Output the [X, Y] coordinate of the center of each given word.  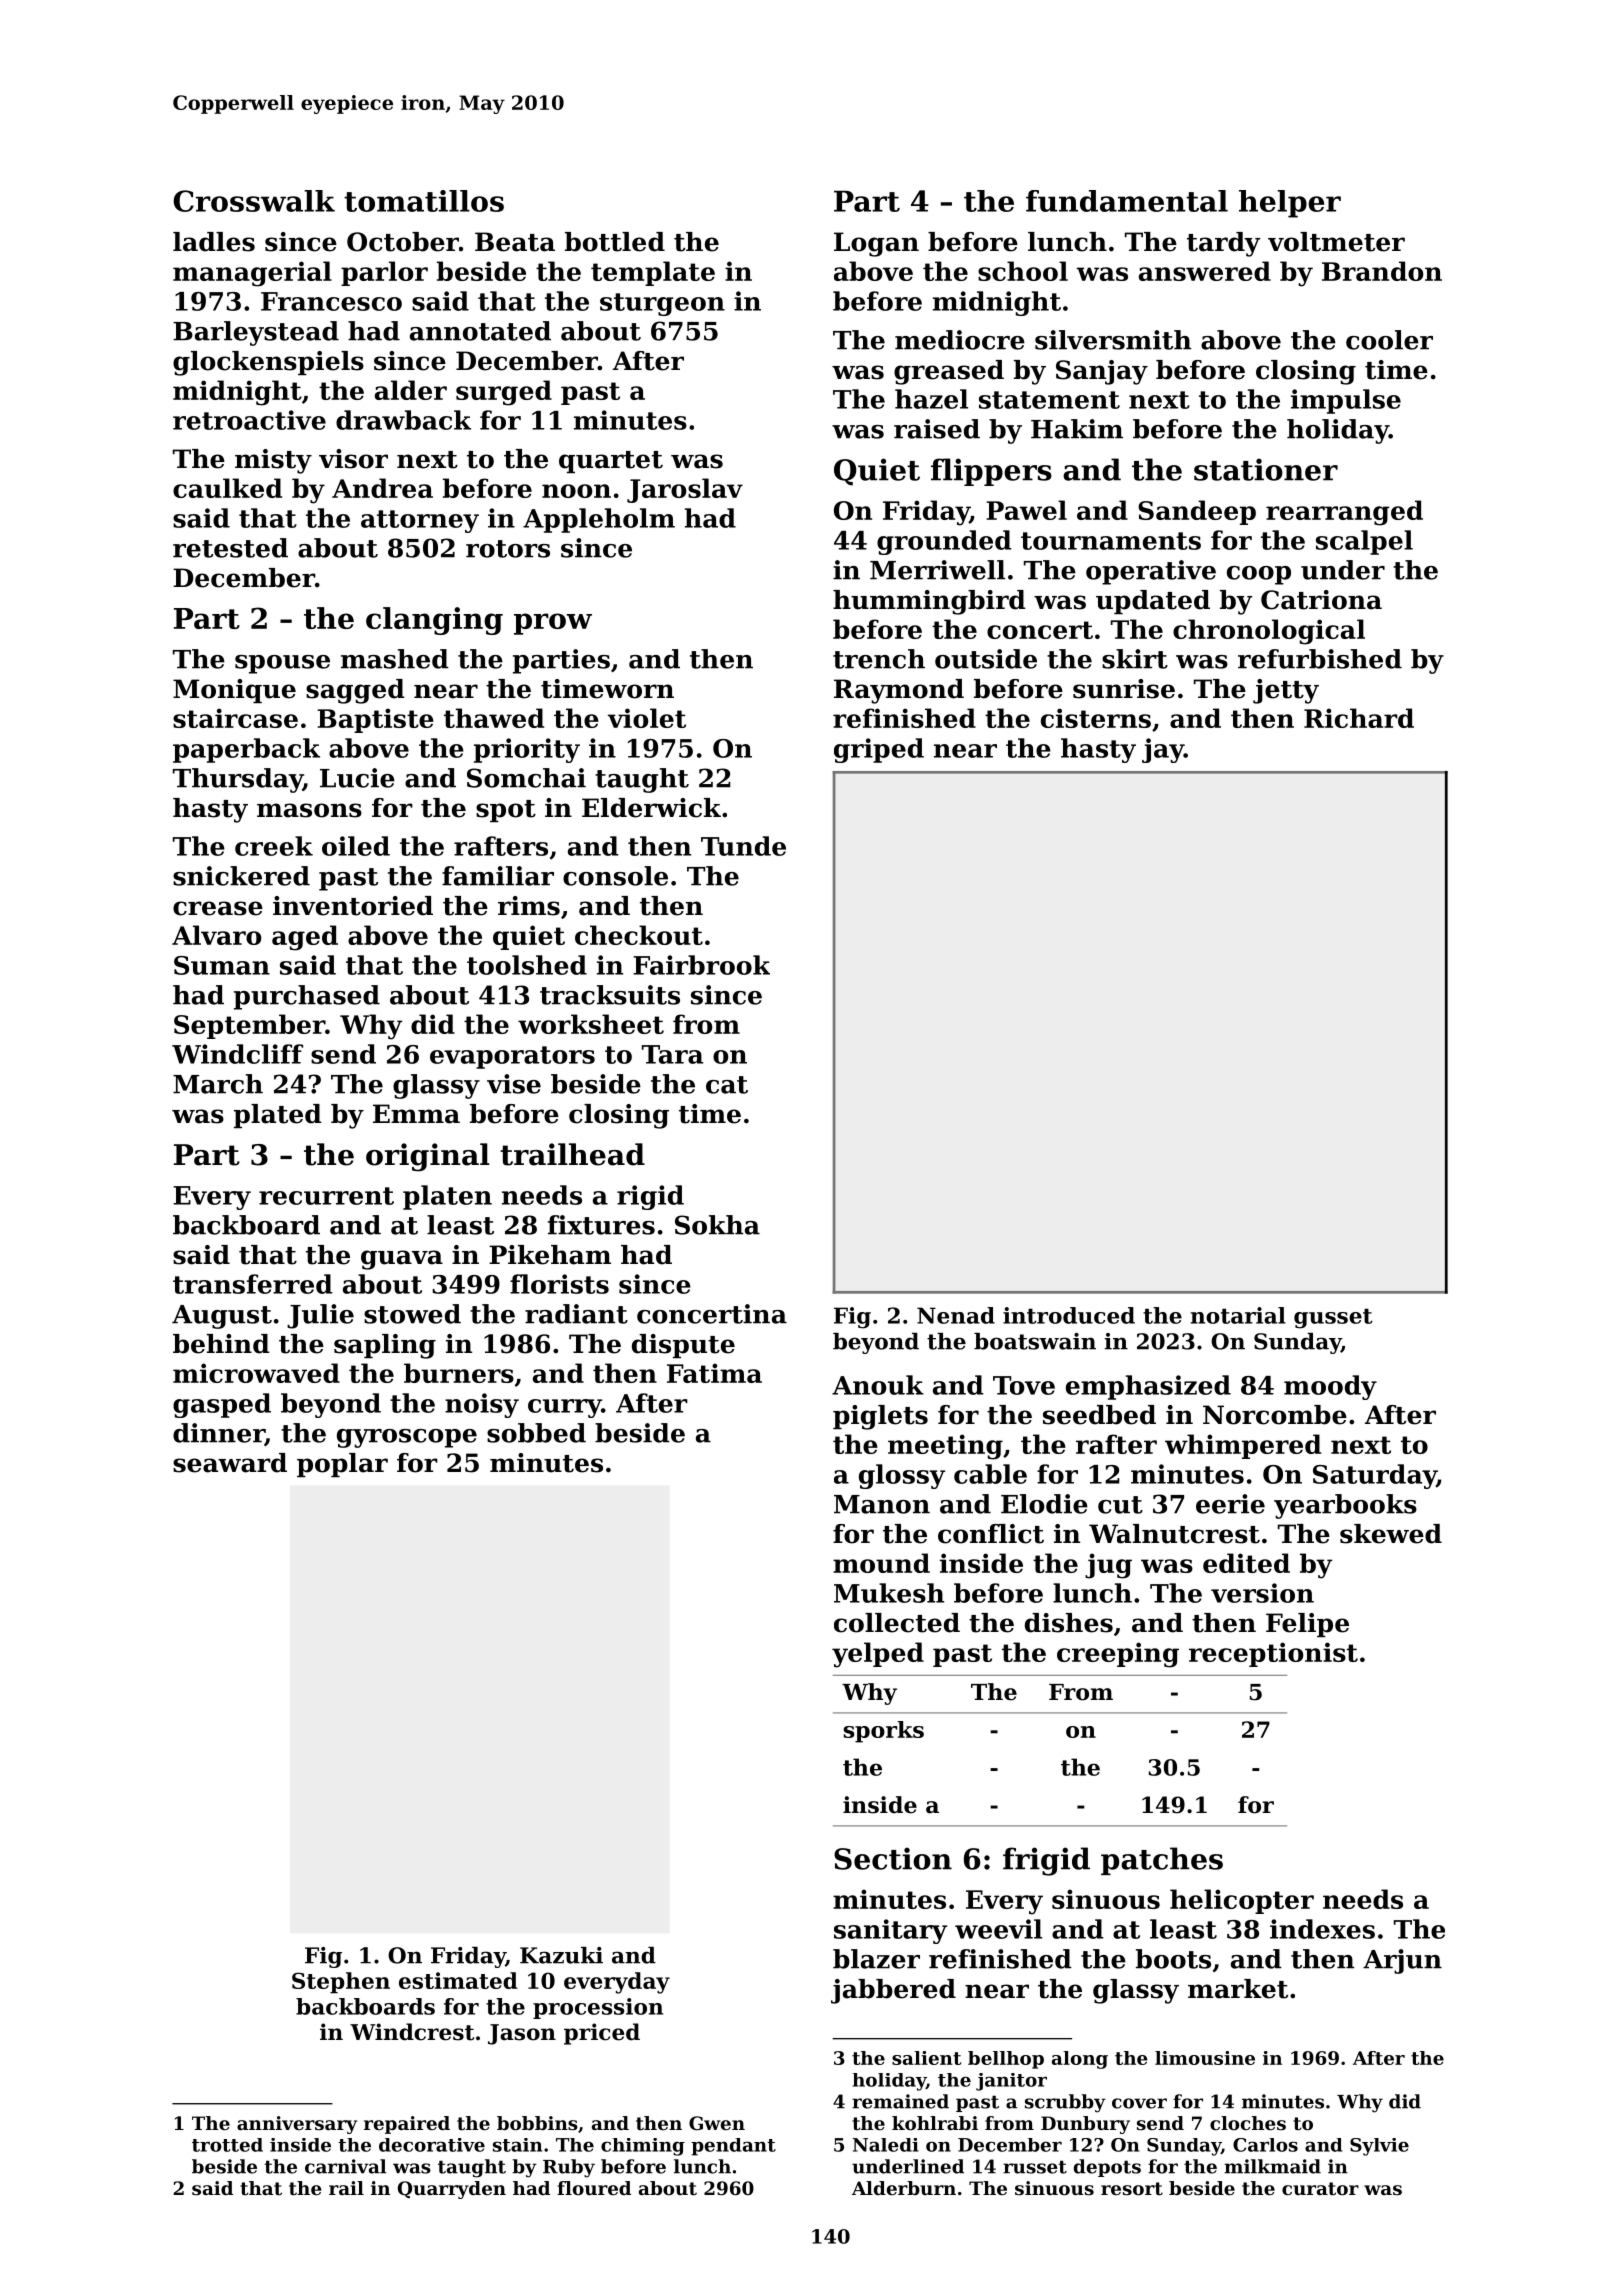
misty [273, 461]
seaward [230, 1463]
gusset [1333, 1319]
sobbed [536, 1433]
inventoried [353, 906]
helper [1290, 204]
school [1023, 271]
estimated [458, 1980]
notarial [1238, 1315]
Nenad [956, 1315]
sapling [385, 1346]
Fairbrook [701, 965]
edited [1246, 1563]
